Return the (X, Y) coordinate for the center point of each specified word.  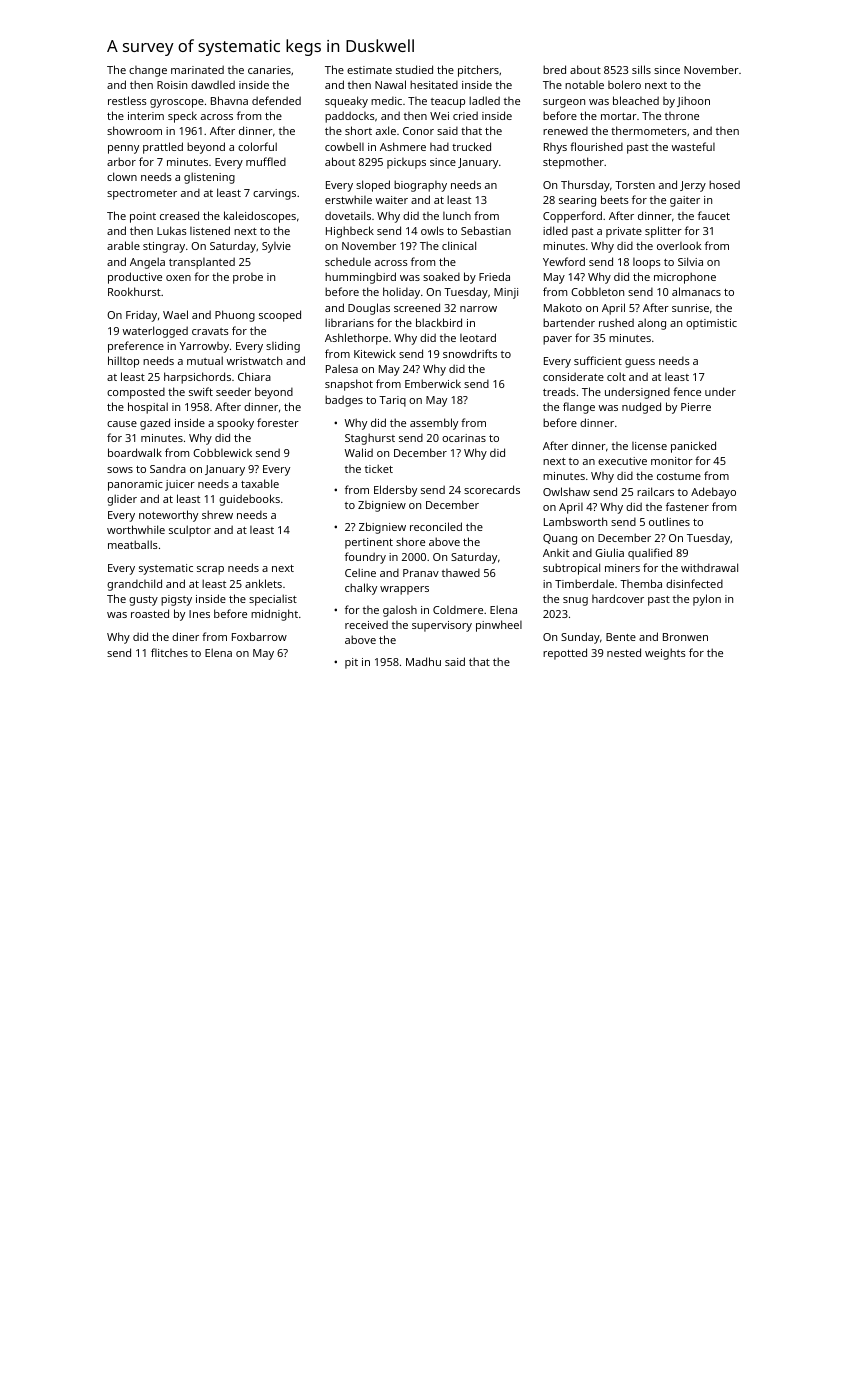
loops (647, 263)
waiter (392, 200)
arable (123, 245)
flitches (169, 652)
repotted (565, 654)
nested (624, 652)
